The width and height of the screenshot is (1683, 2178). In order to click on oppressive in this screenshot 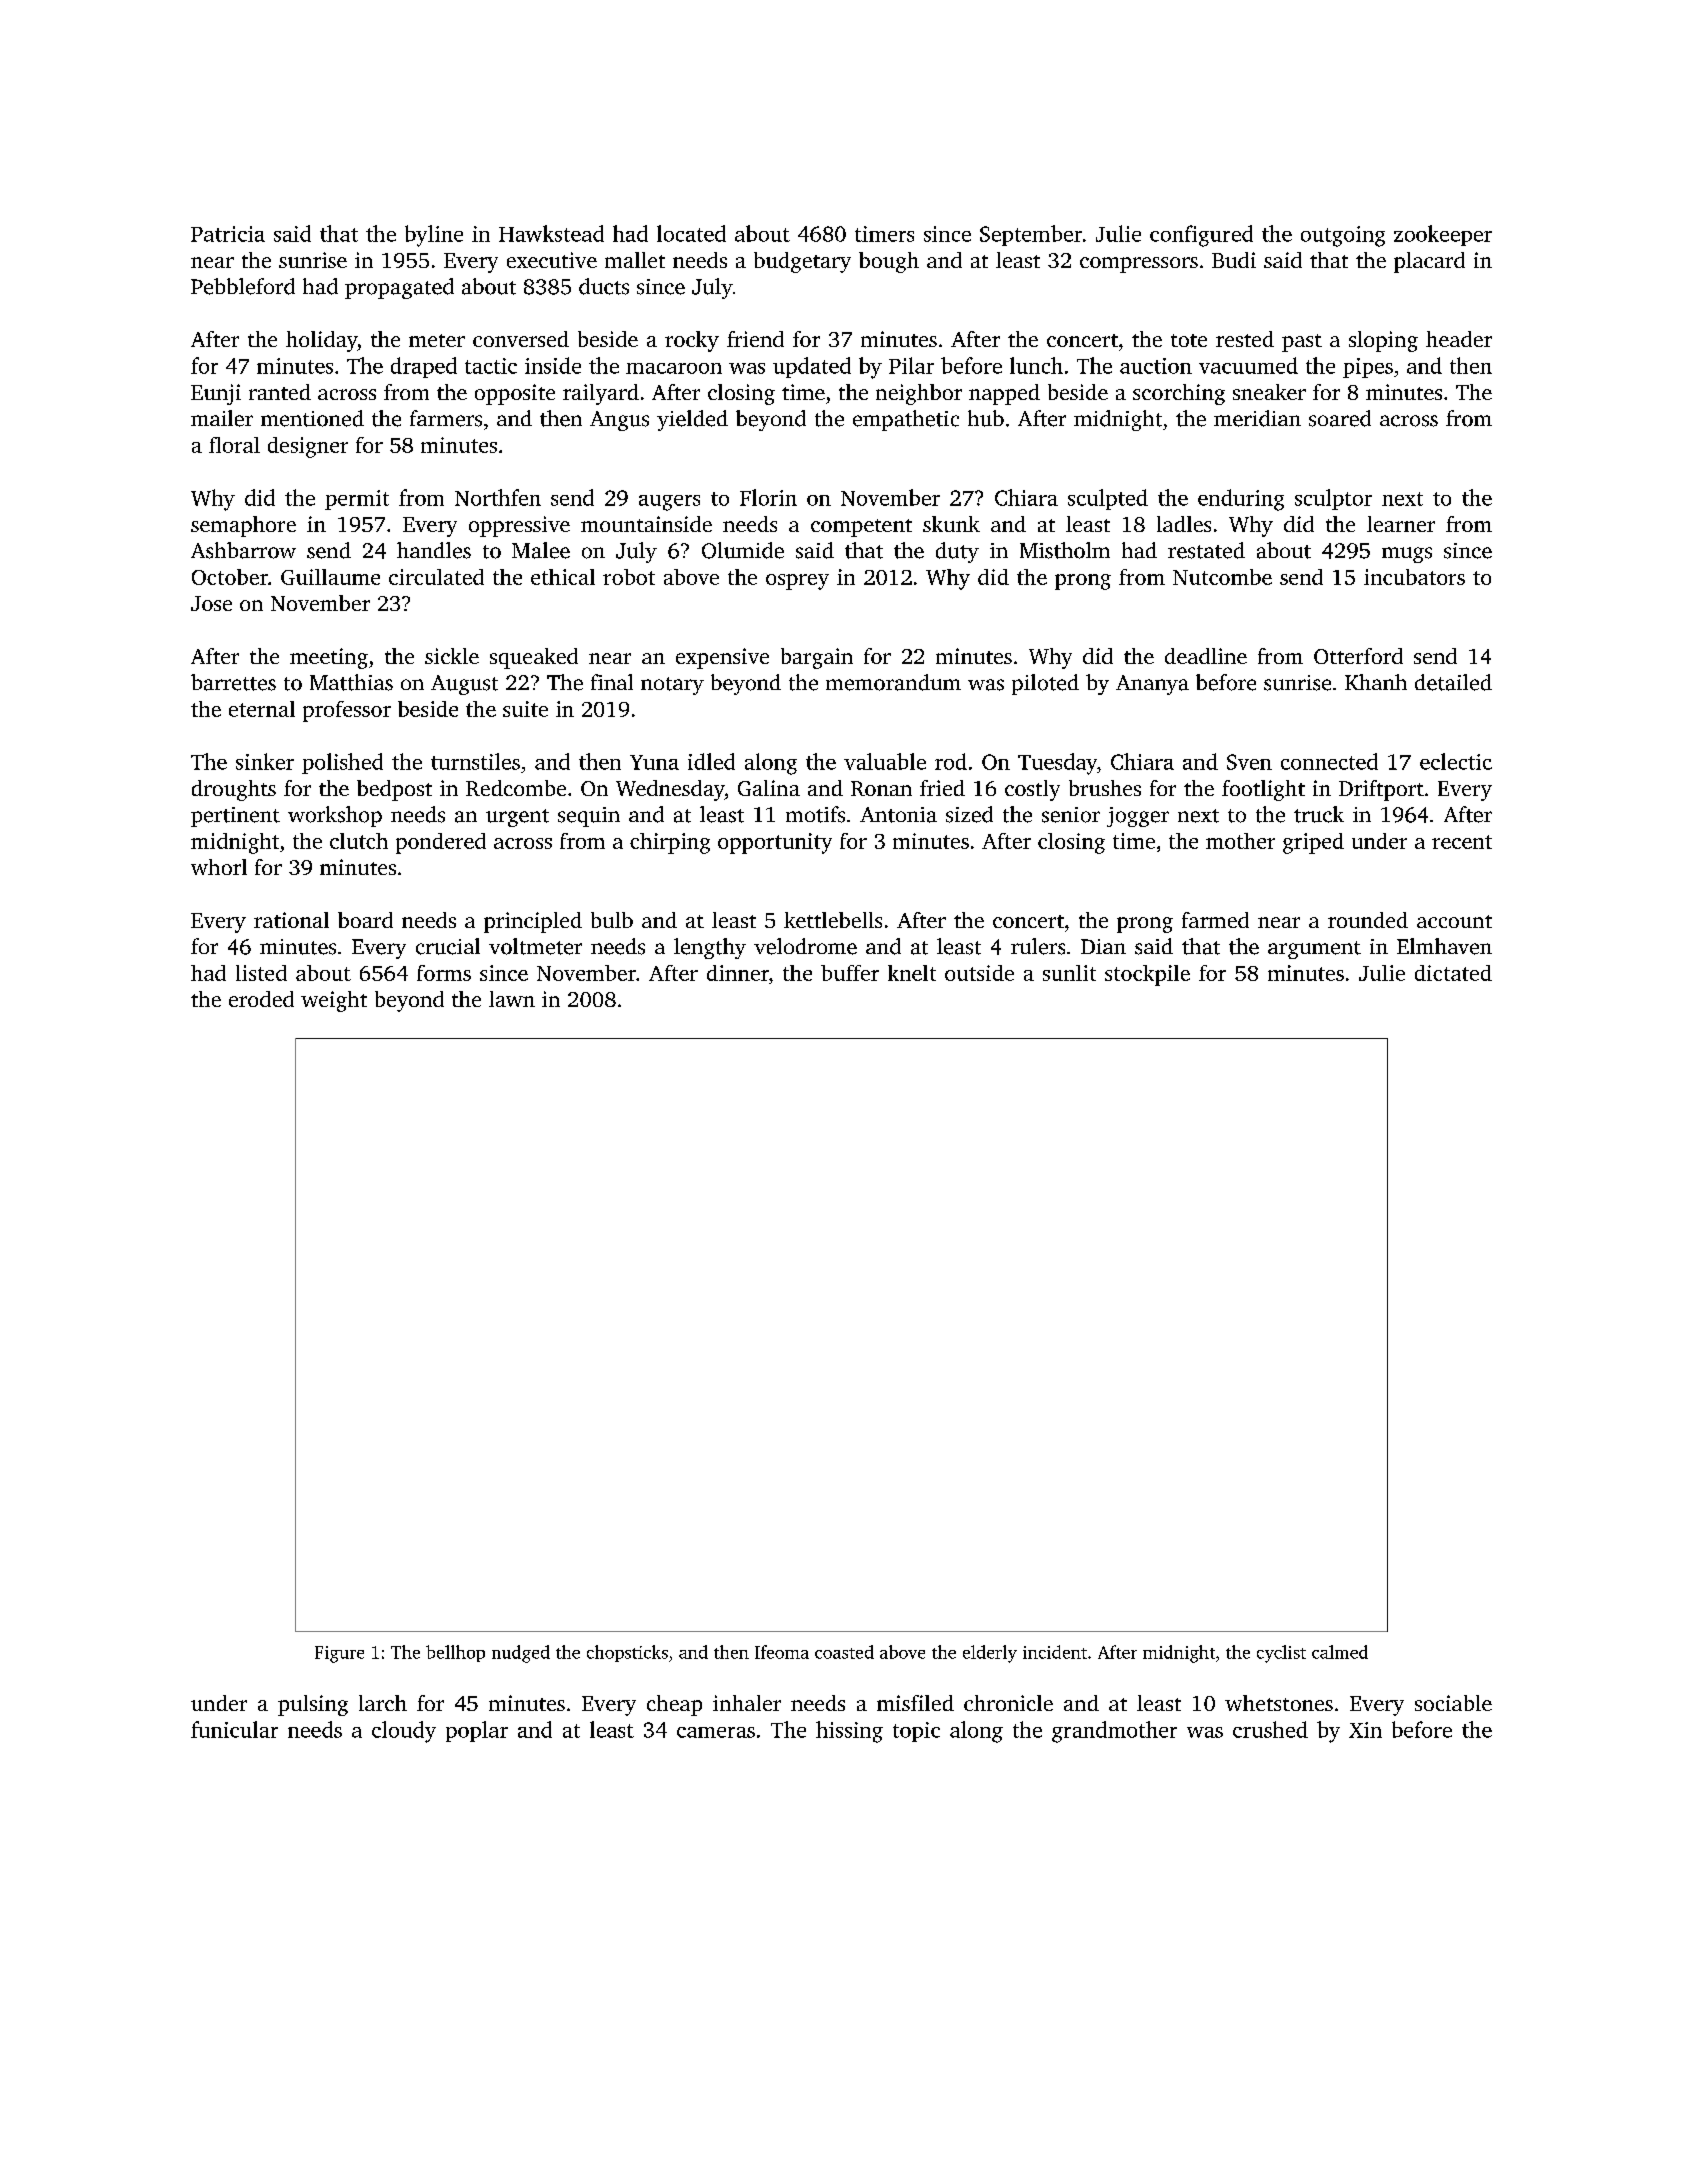, I will do `click(519, 526)`.
